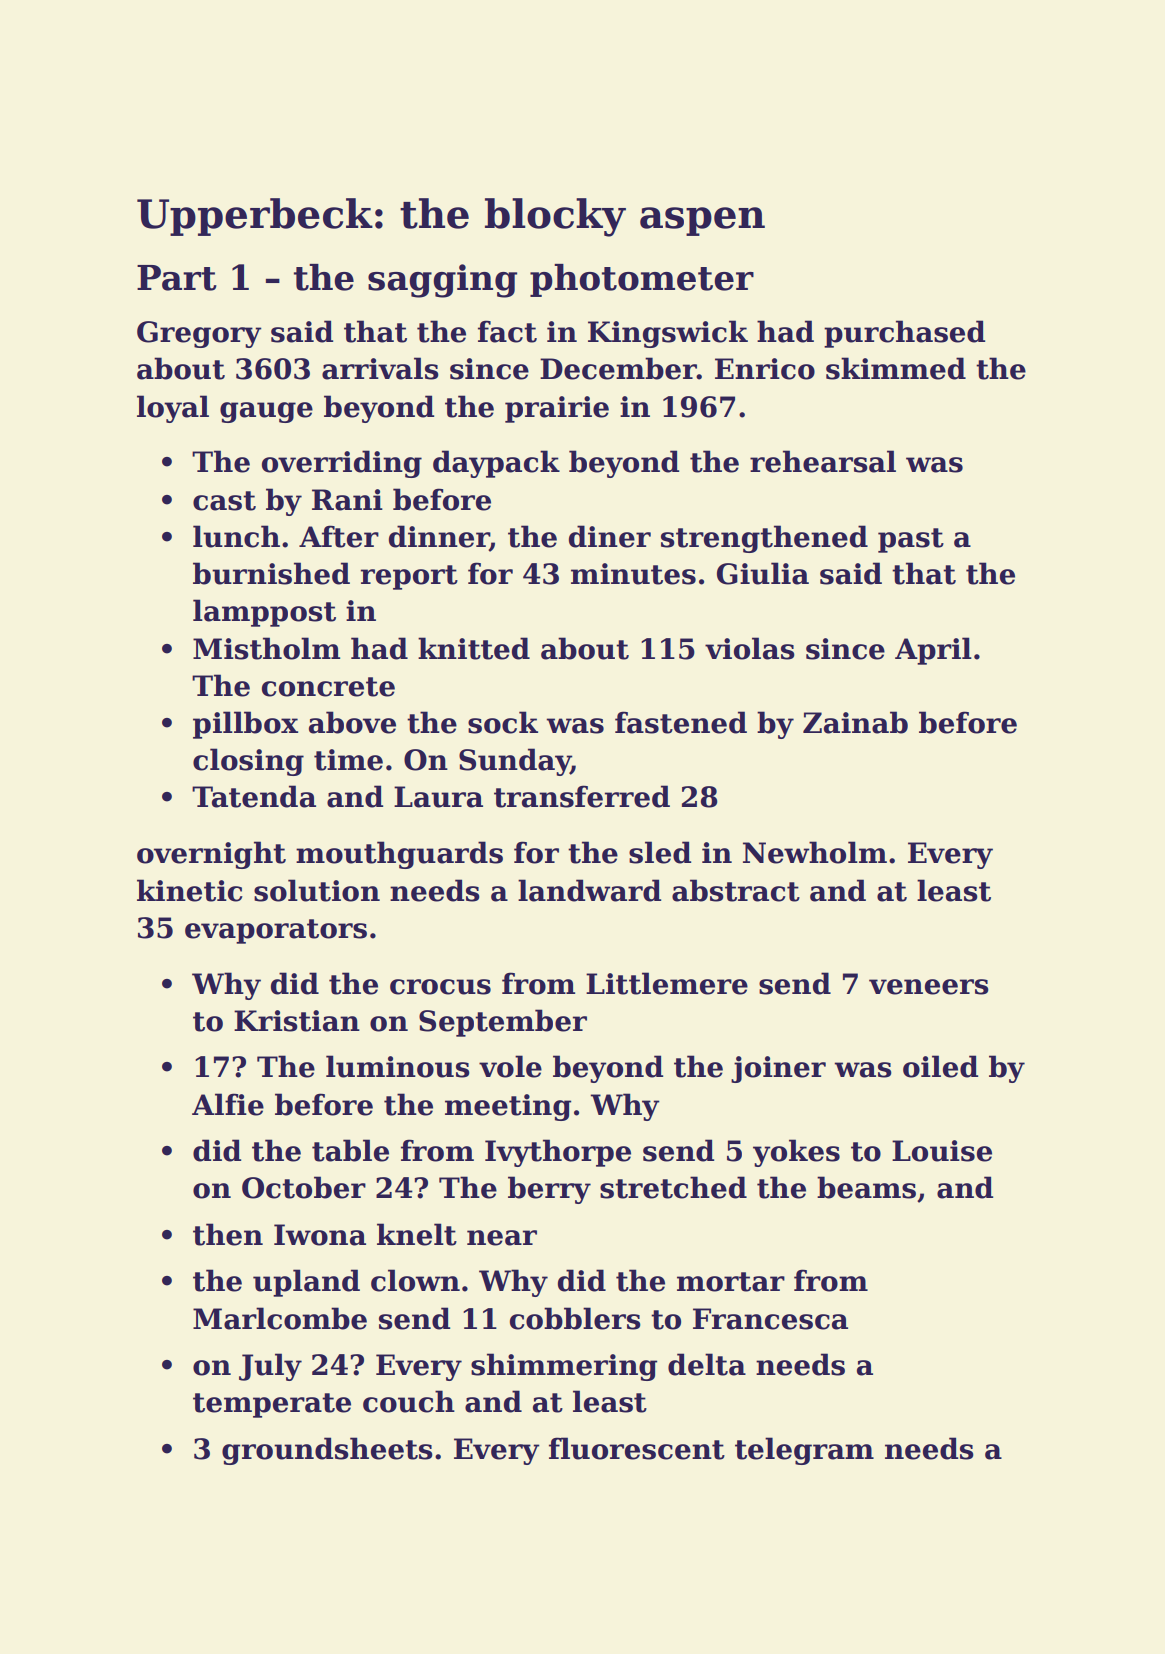 The height and width of the page is (1654, 1165). Describe the element at coordinates (642, 280) in the page. I see `photometer` at that location.
